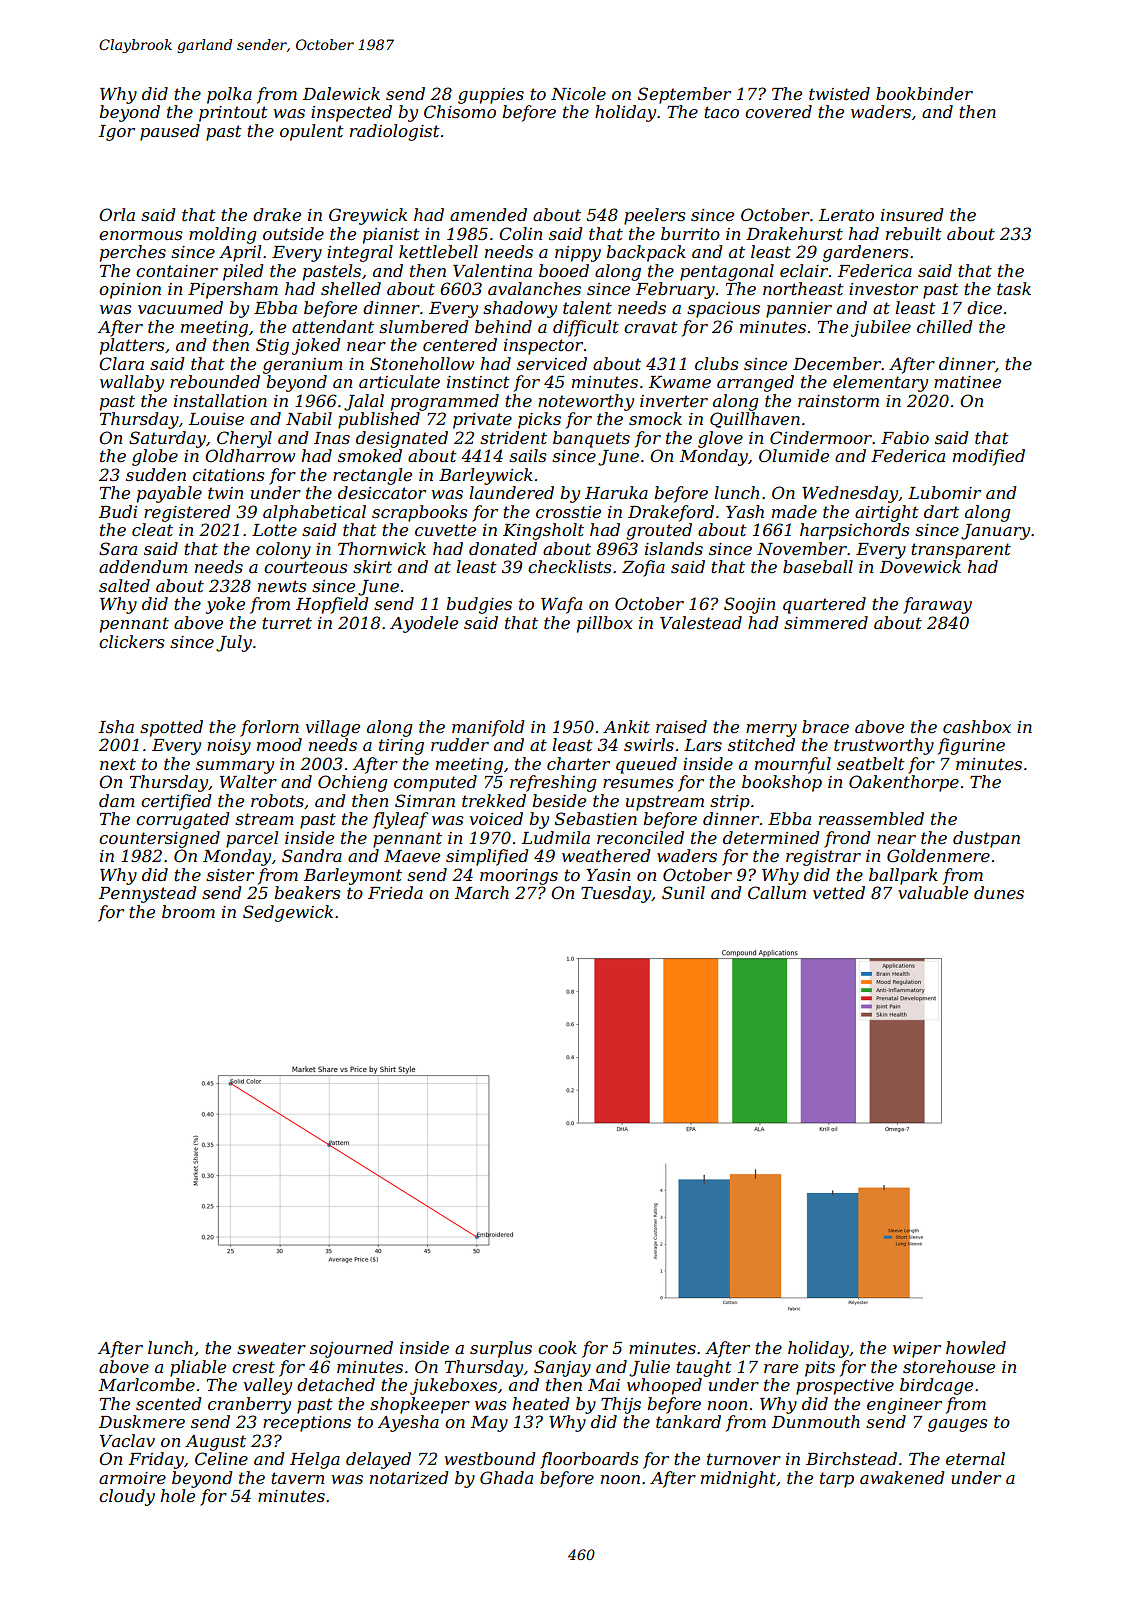  I want to click on avalanches, so click(534, 288).
